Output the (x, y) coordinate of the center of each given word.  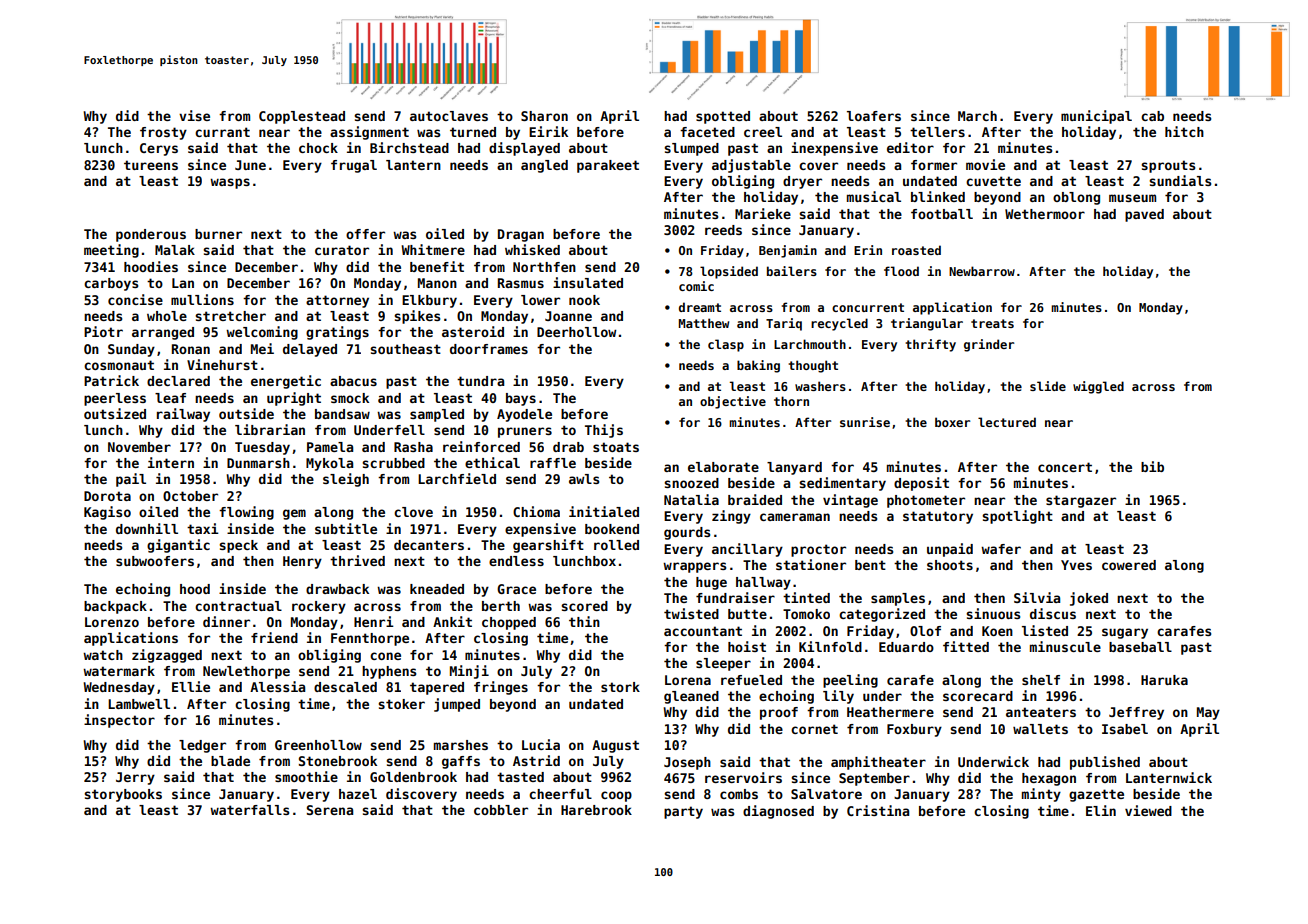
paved (1144, 215)
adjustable (751, 166)
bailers (792, 271)
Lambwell (139, 704)
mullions (202, 299)
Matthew (704, 323)
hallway (763, 583)
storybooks (123, 795)
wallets (1040, 729)
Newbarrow (982, 271)
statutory (938, 517)
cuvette (993, 181)
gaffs (461, 762)
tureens (151, 165)
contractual (238, 606)
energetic (286, 382)
